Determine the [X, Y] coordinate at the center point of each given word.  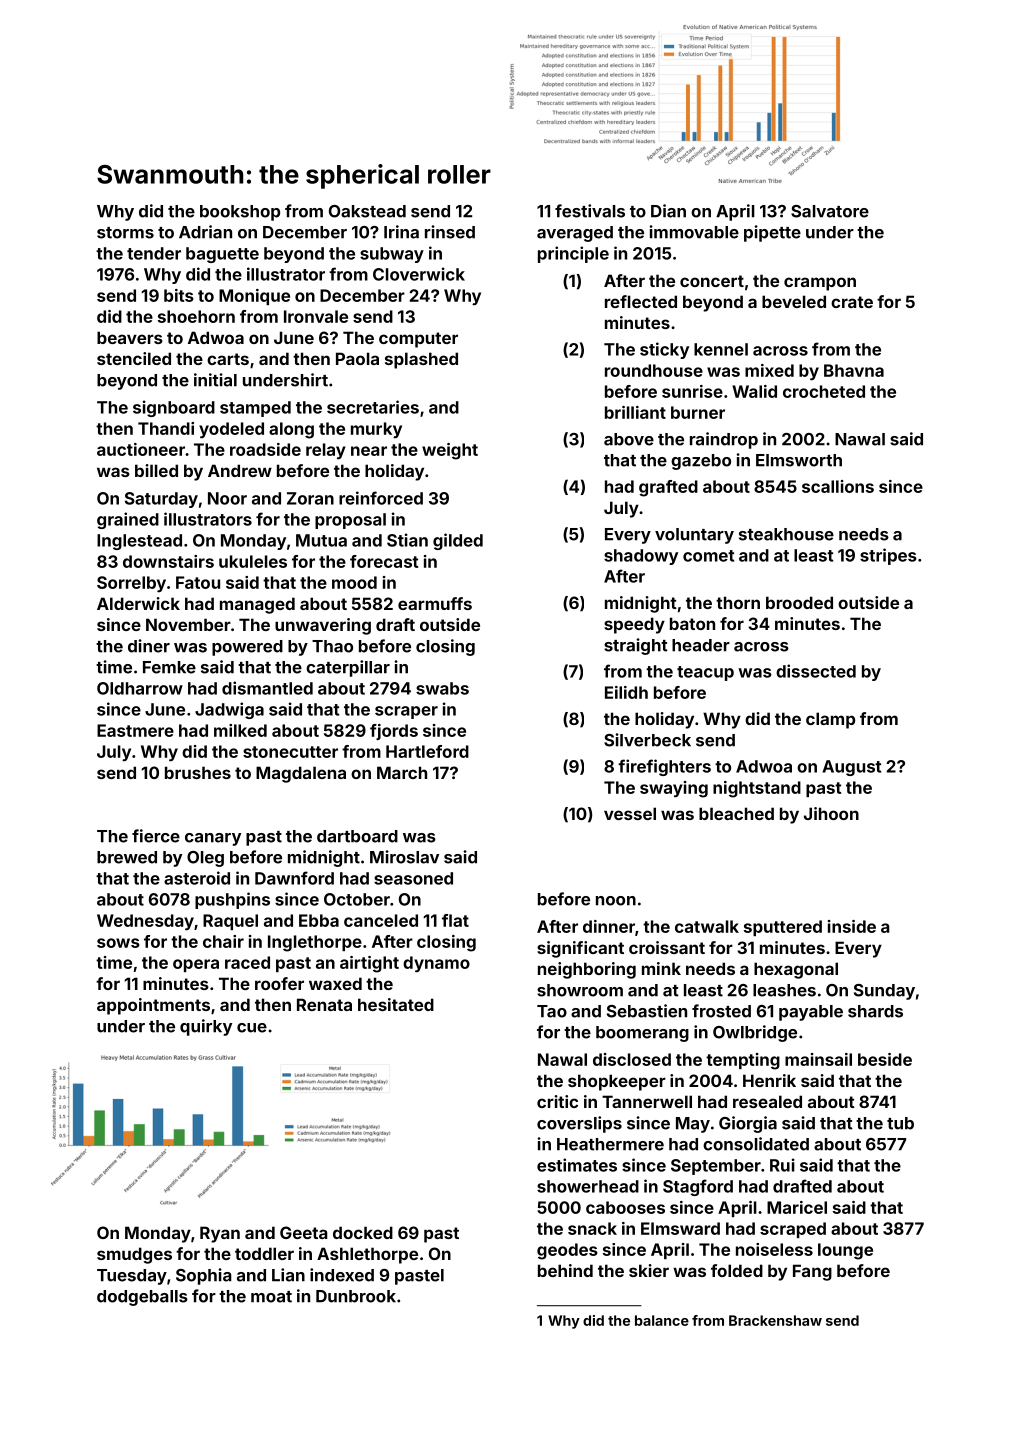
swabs [442, 688]
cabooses [625, 1207]
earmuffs [435, 603]
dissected [816, 671]
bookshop [240, 213]
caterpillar [348, 668]
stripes [888, 556]
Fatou [198, 582]
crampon [820, 284]
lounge [845, 1251]
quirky [206, 1027]
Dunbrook [356, 1296]
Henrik [769, 1080]
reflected [641, 301]
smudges [134, 1255]
